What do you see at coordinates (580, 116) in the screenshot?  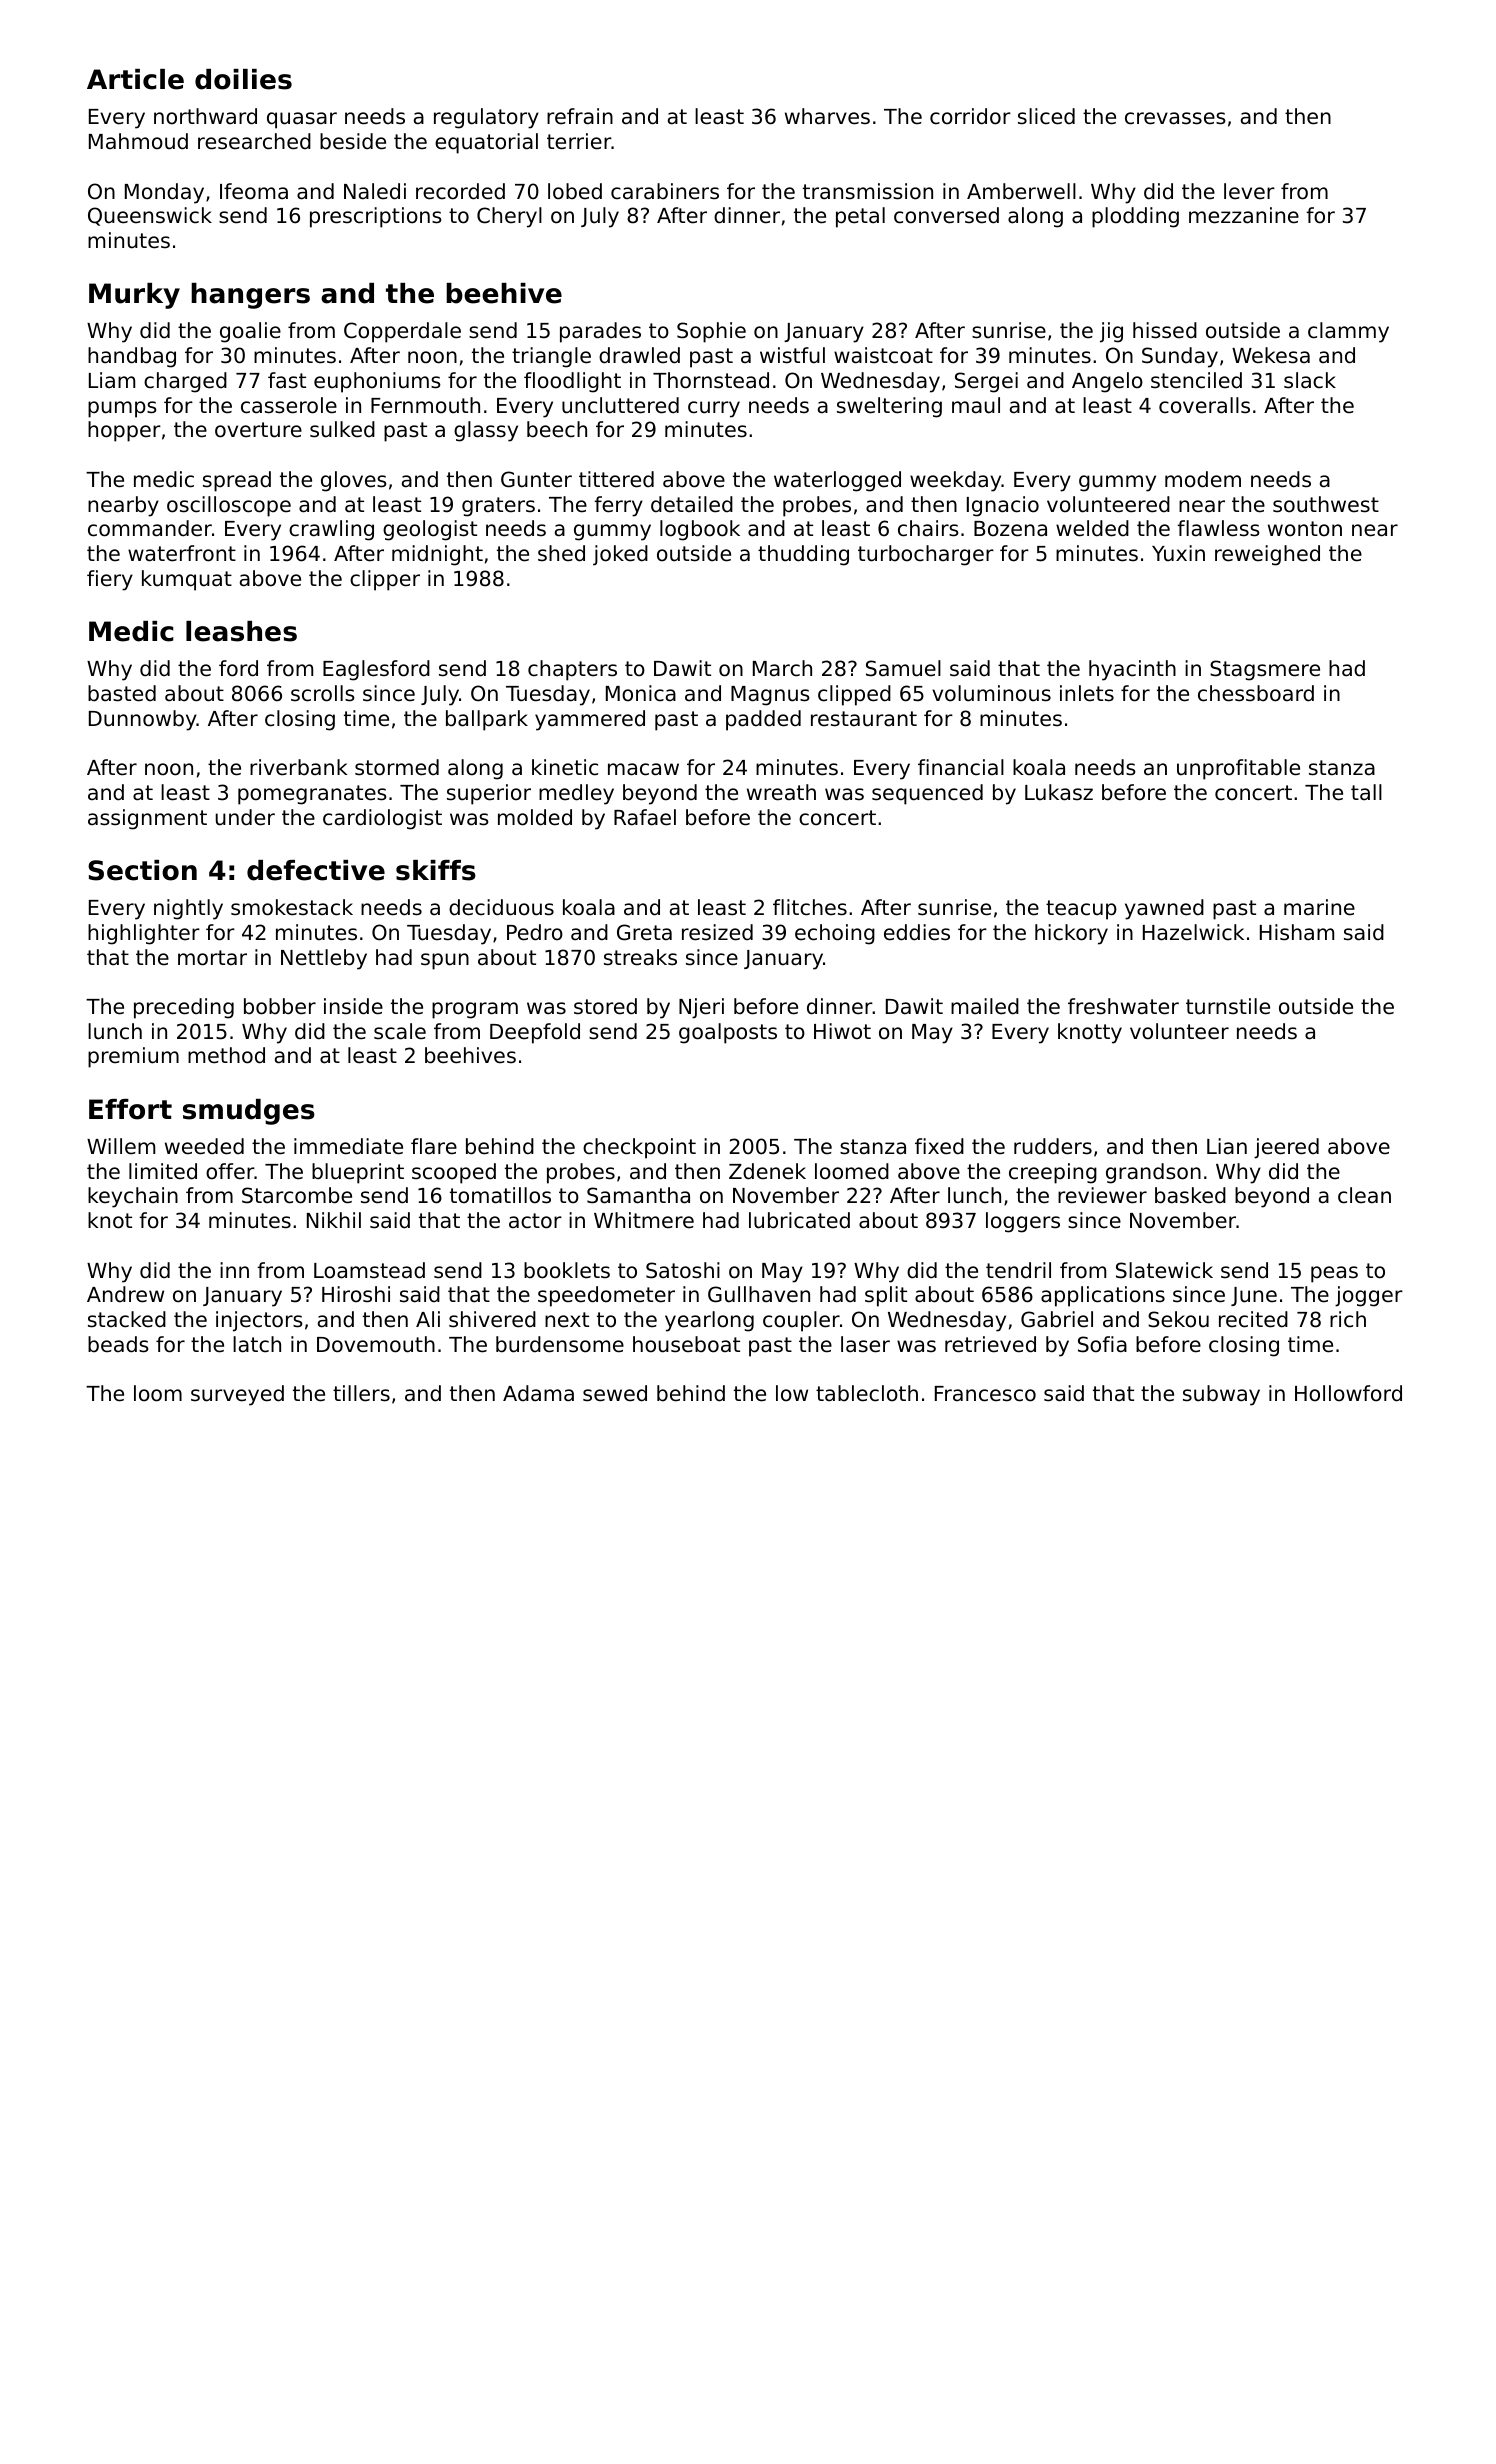 I see `refrain` at bounding box center [580, 116].
